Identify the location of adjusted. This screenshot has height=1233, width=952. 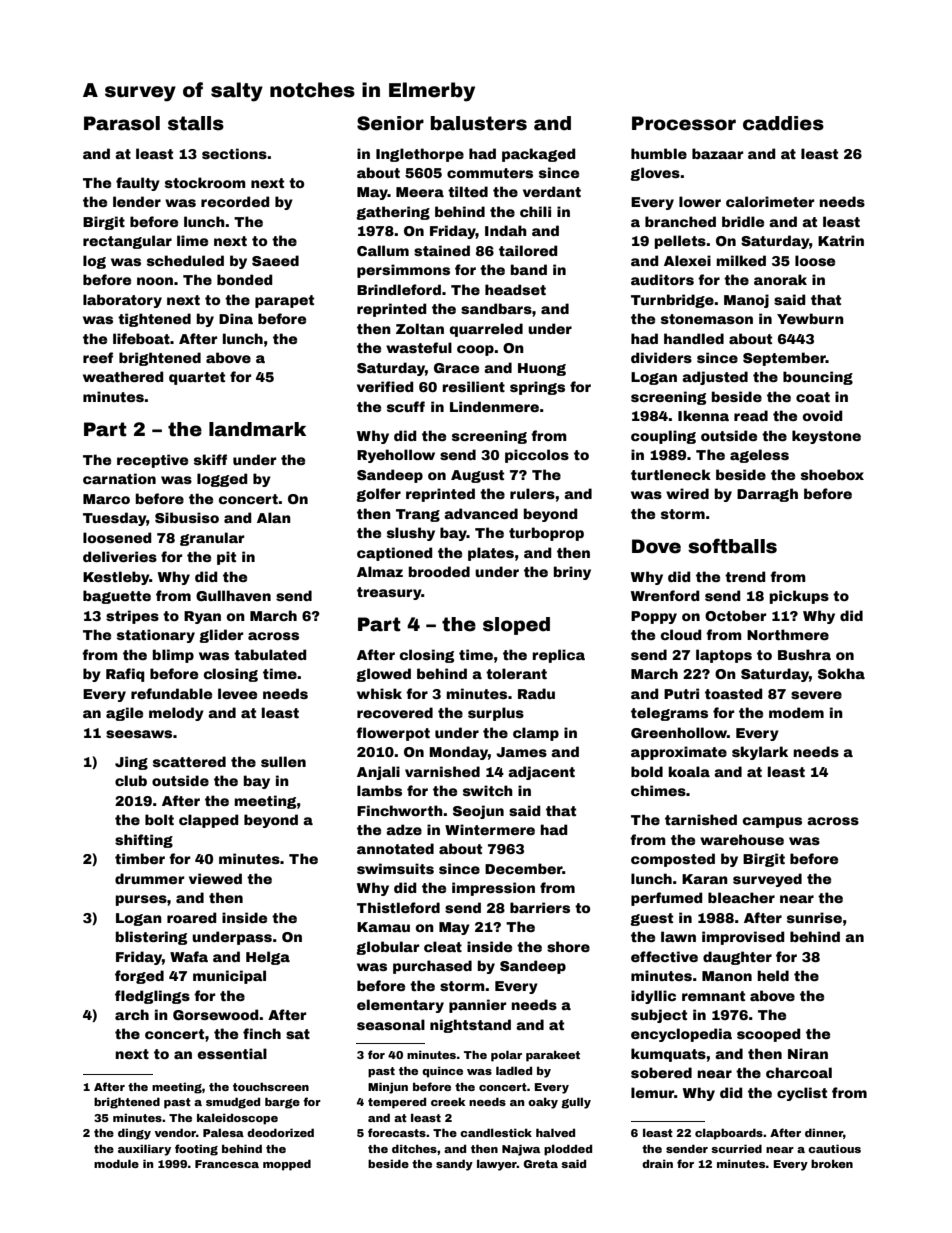
(715, 378).
